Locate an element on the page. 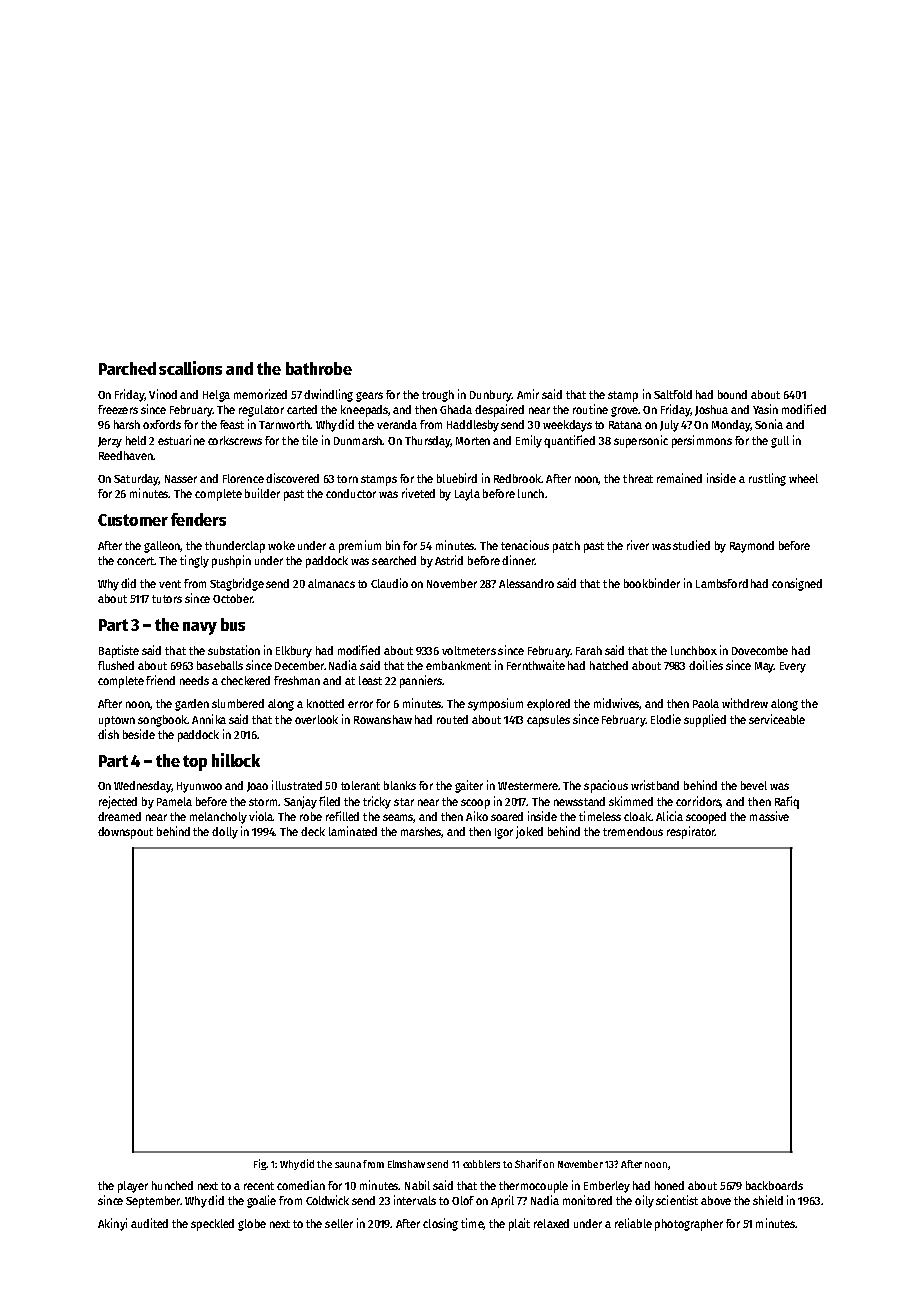 Image resolution: width=924 pixels, height=1308 pixels. laminated is located at coordinates (353, 831).
